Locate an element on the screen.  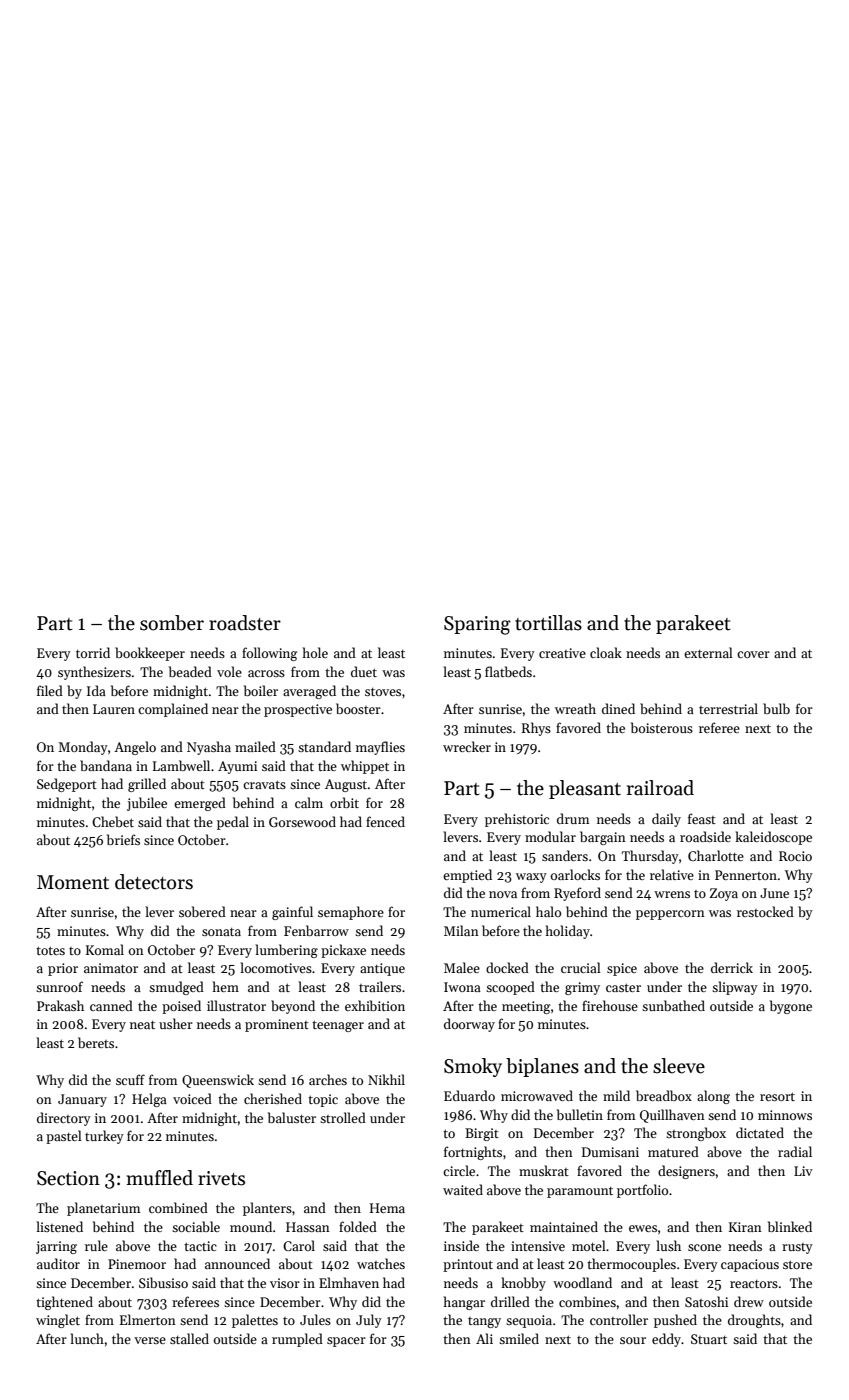
Ali is located at coordinates (484, 1338).
